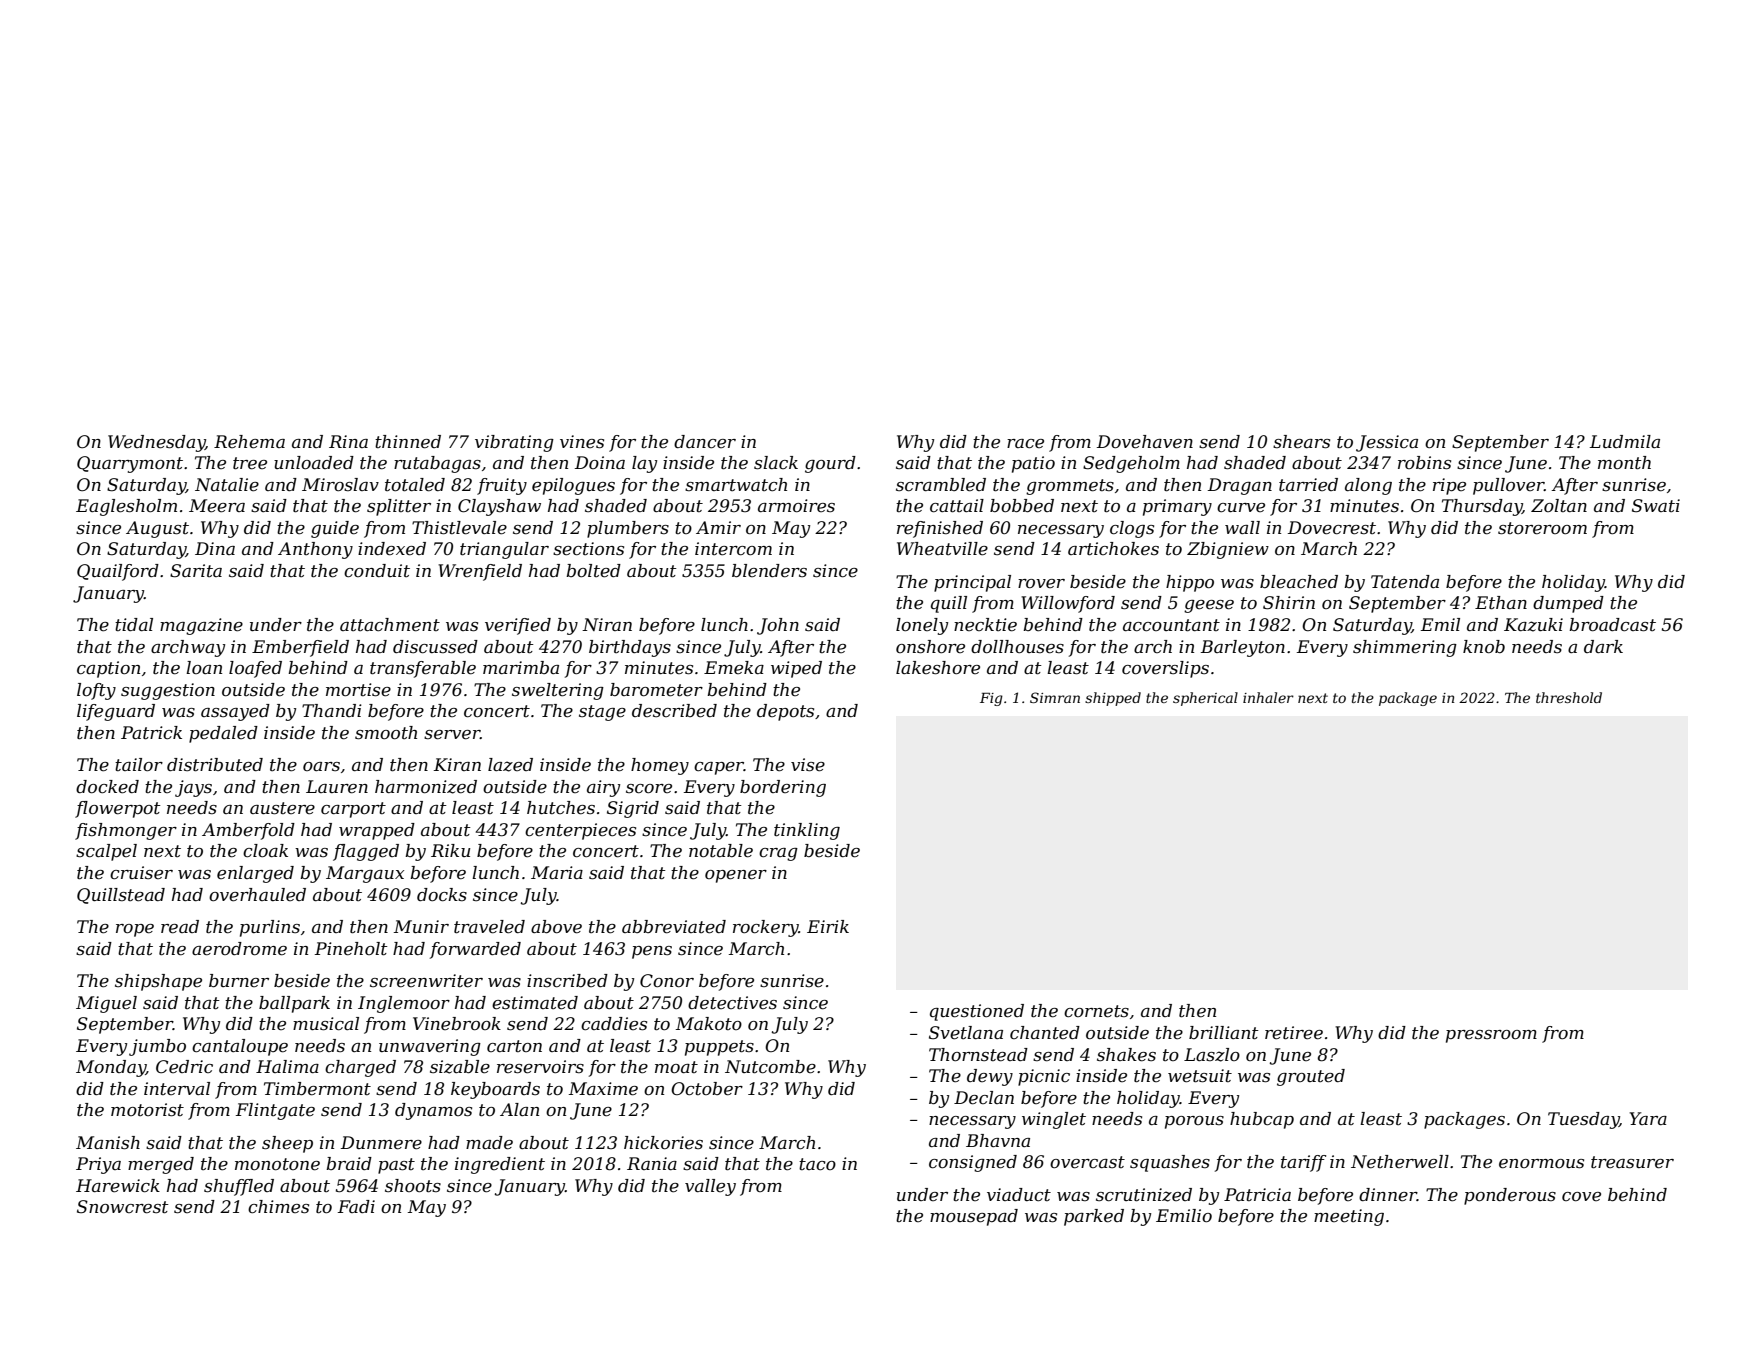 The image size is (1764, 1363). Describe the element at coordinates (404, 1004) in the screenshot. I see `Inglemoor` at that location.
